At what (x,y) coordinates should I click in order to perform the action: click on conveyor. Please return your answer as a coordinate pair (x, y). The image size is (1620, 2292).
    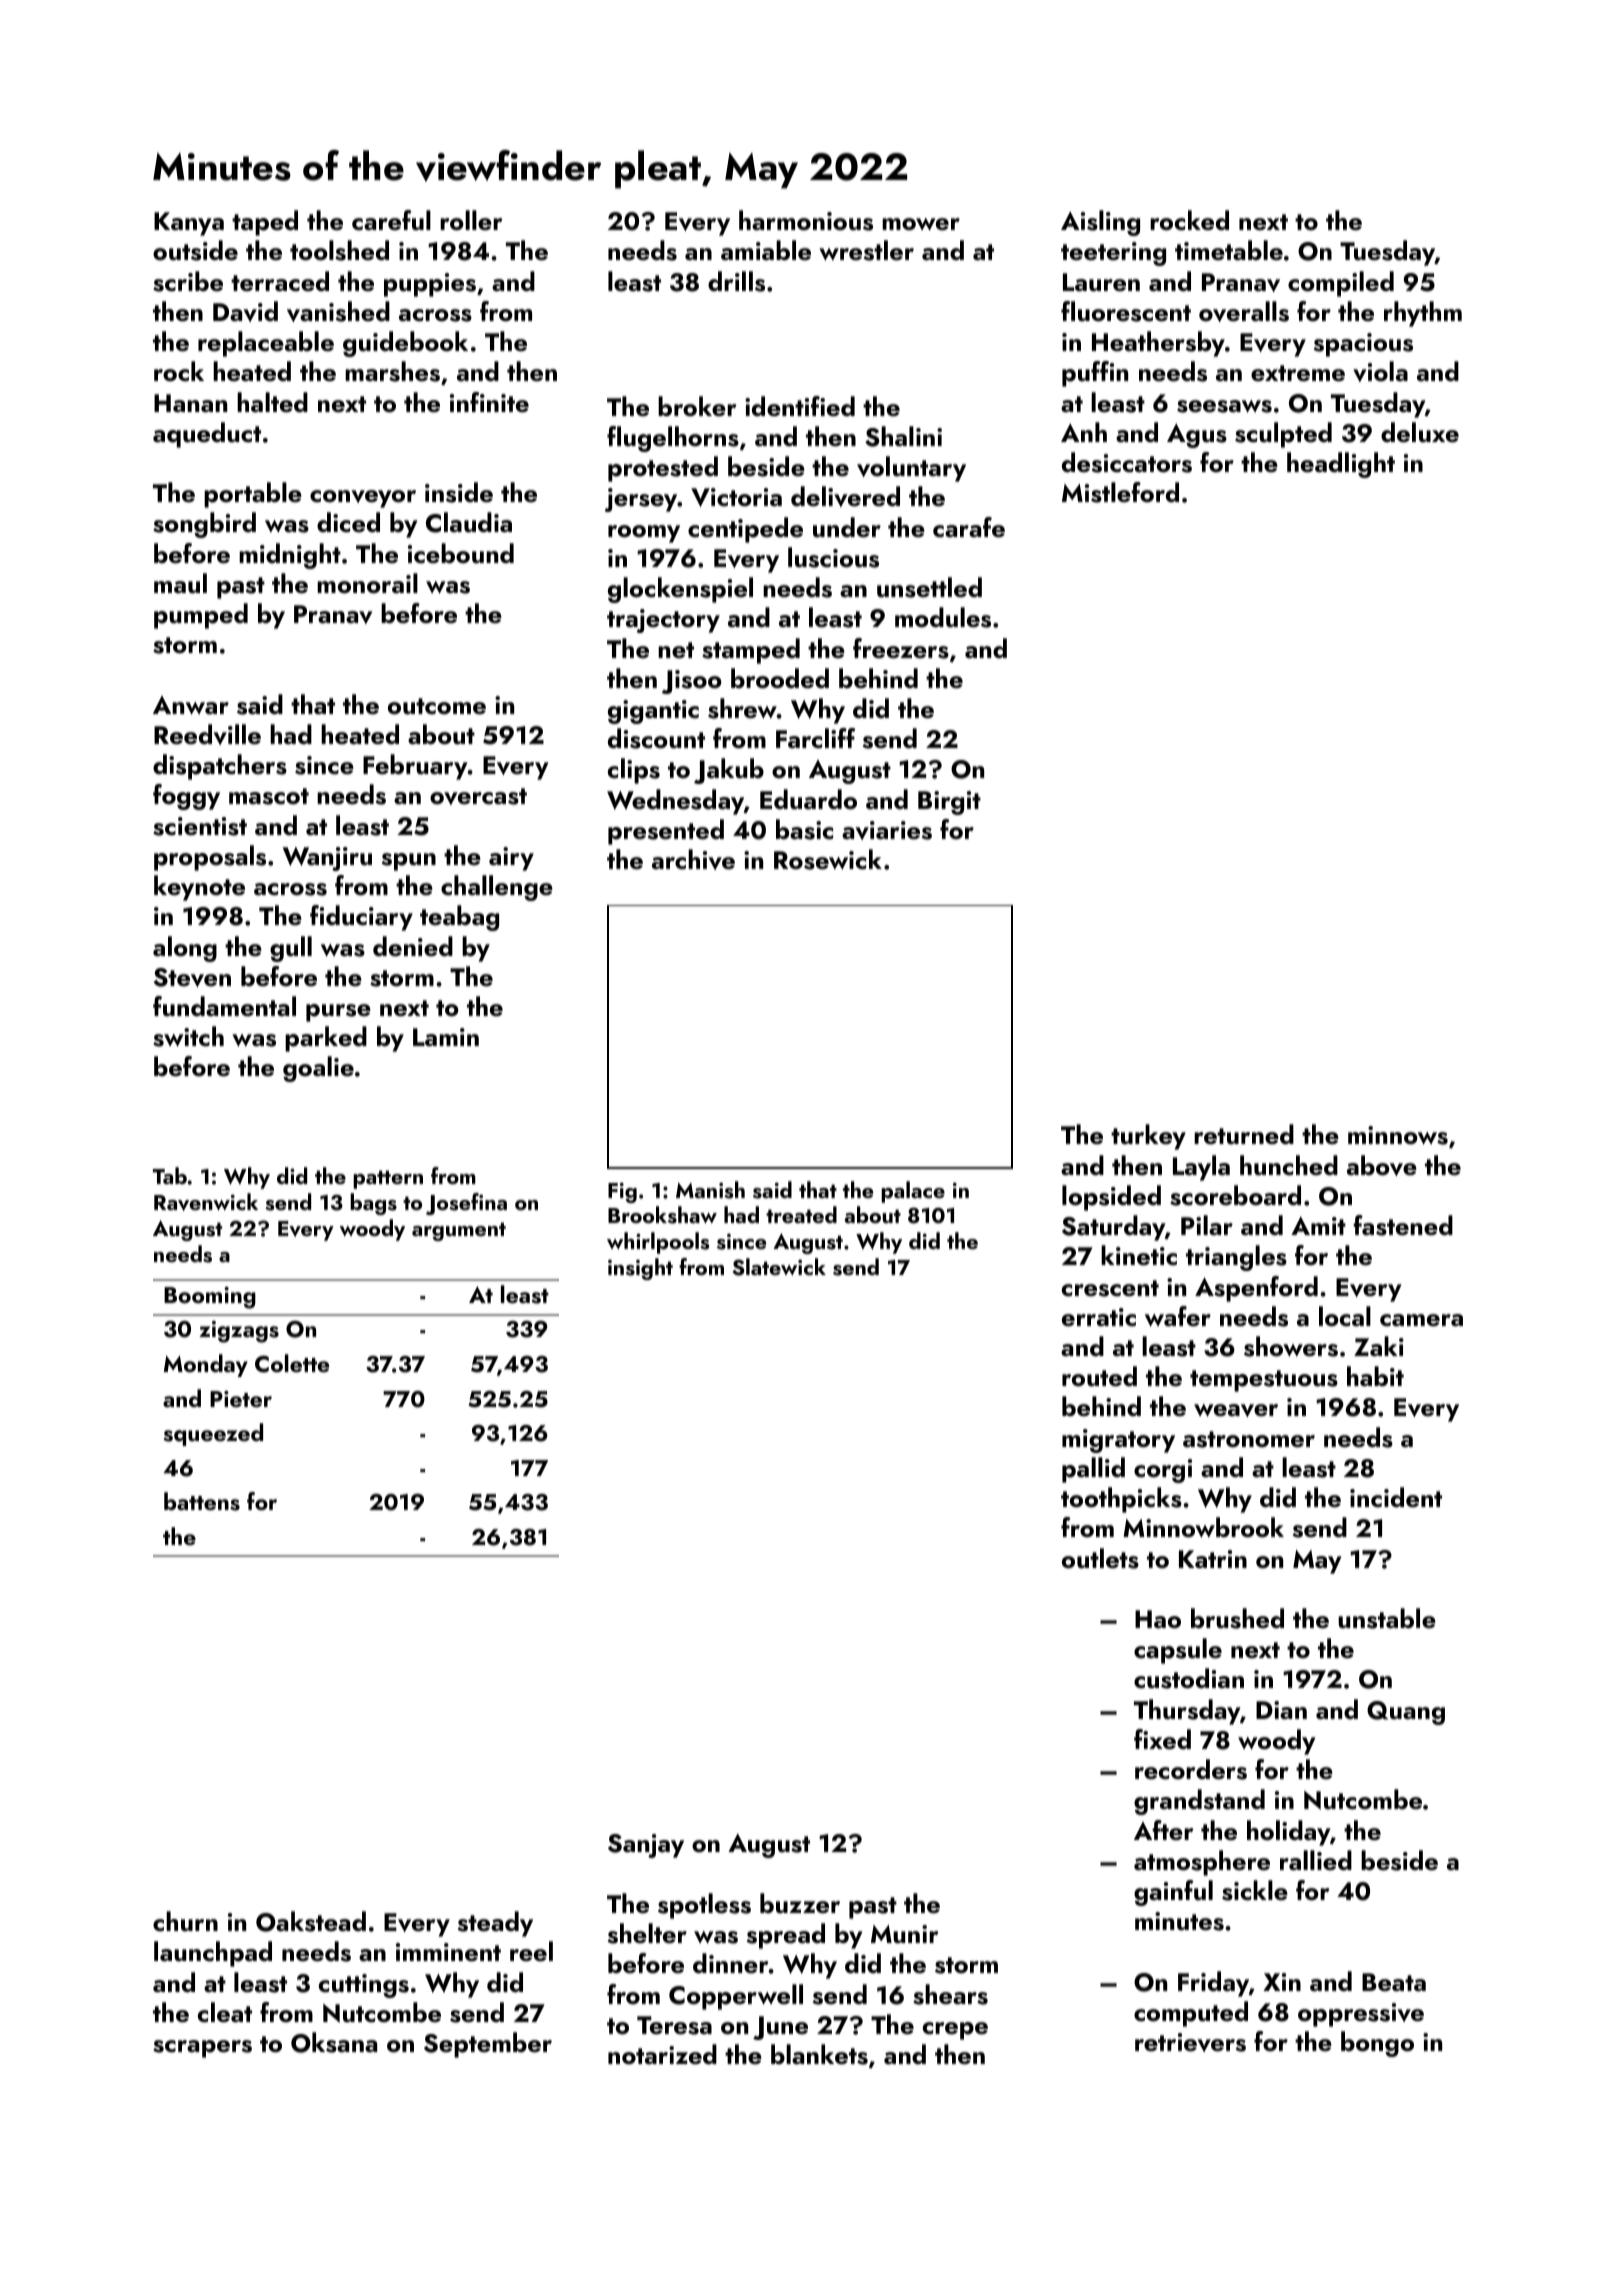
    Looking at the image, I should click on (363, 499).
